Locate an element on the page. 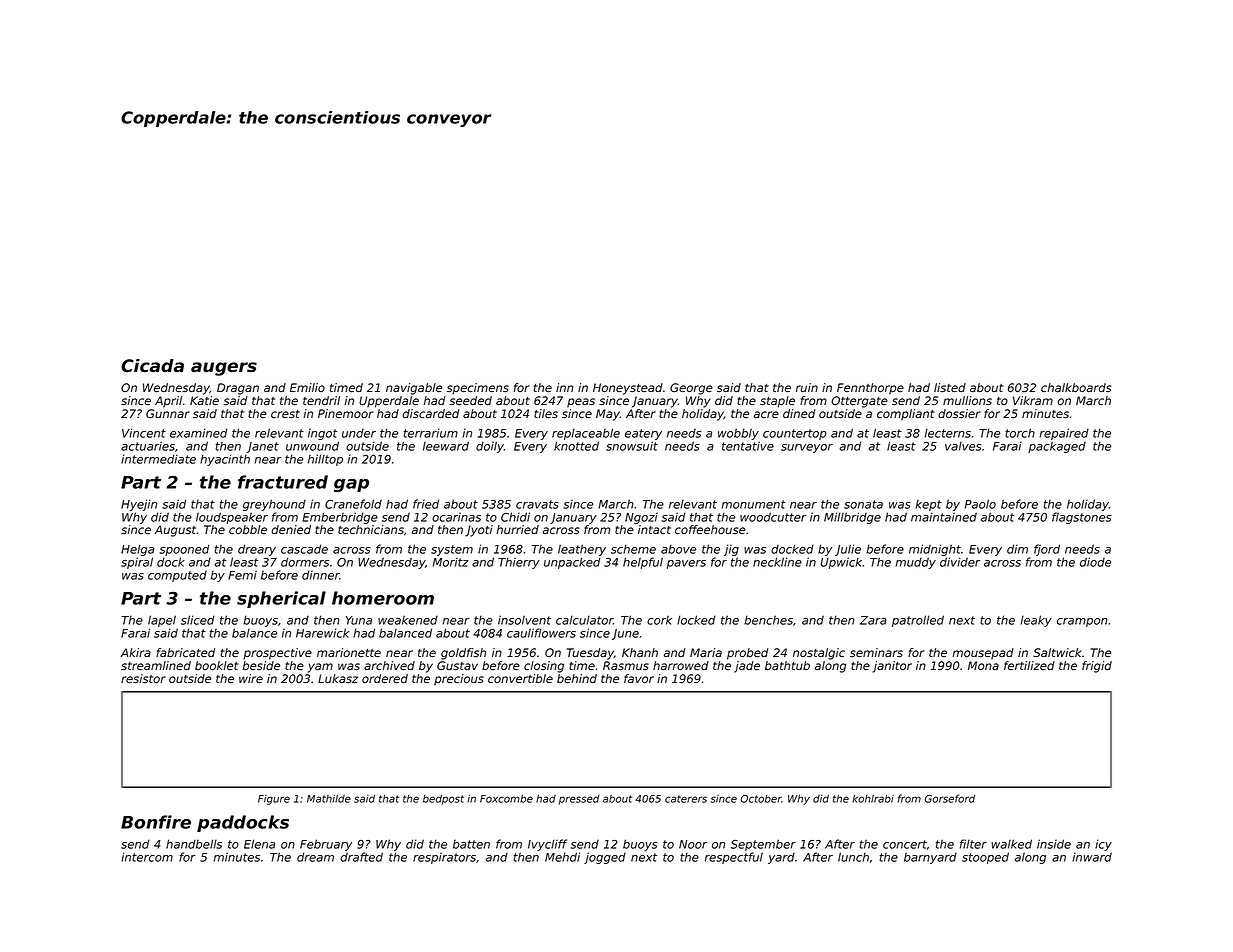  mousepad is located at coordinates (983, 654).
